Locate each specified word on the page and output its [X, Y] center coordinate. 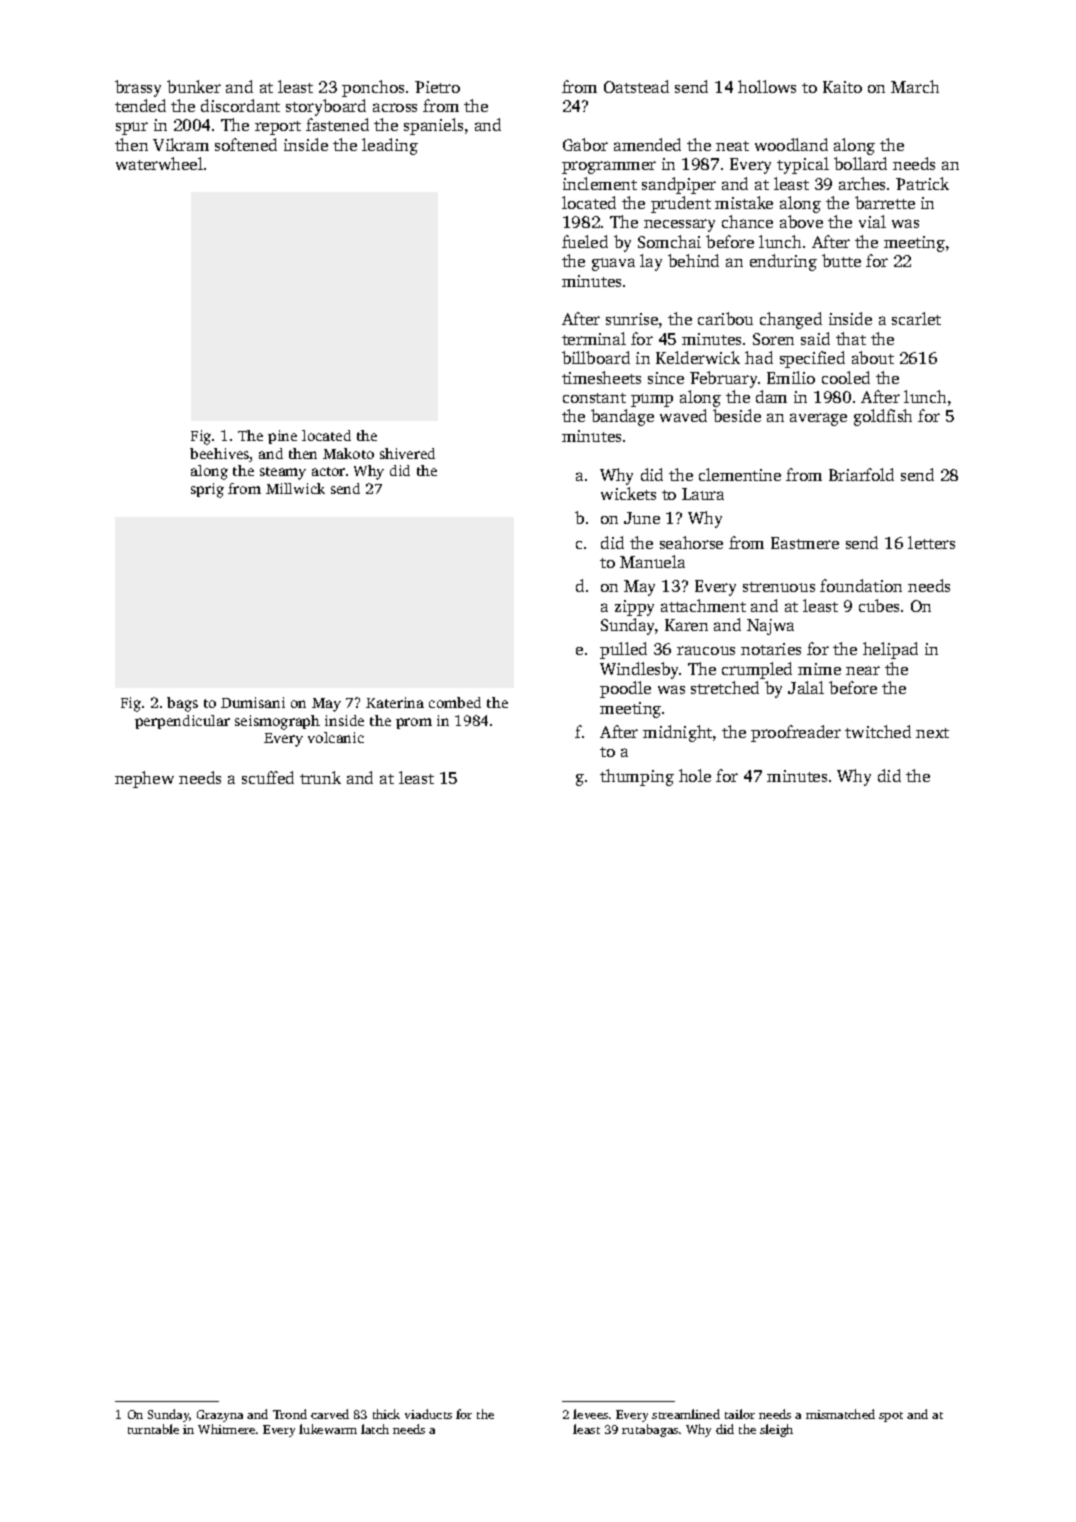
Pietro [437, 87]
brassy [138, 88]
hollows [767, 86]
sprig [207, 490]
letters [931, 542]
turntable [153, 1429]
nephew [144, 779]
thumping [637, 777]
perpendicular [182, 722]
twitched [878, 731]
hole [695, 775]
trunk [320, 777]
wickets [628, 493]
